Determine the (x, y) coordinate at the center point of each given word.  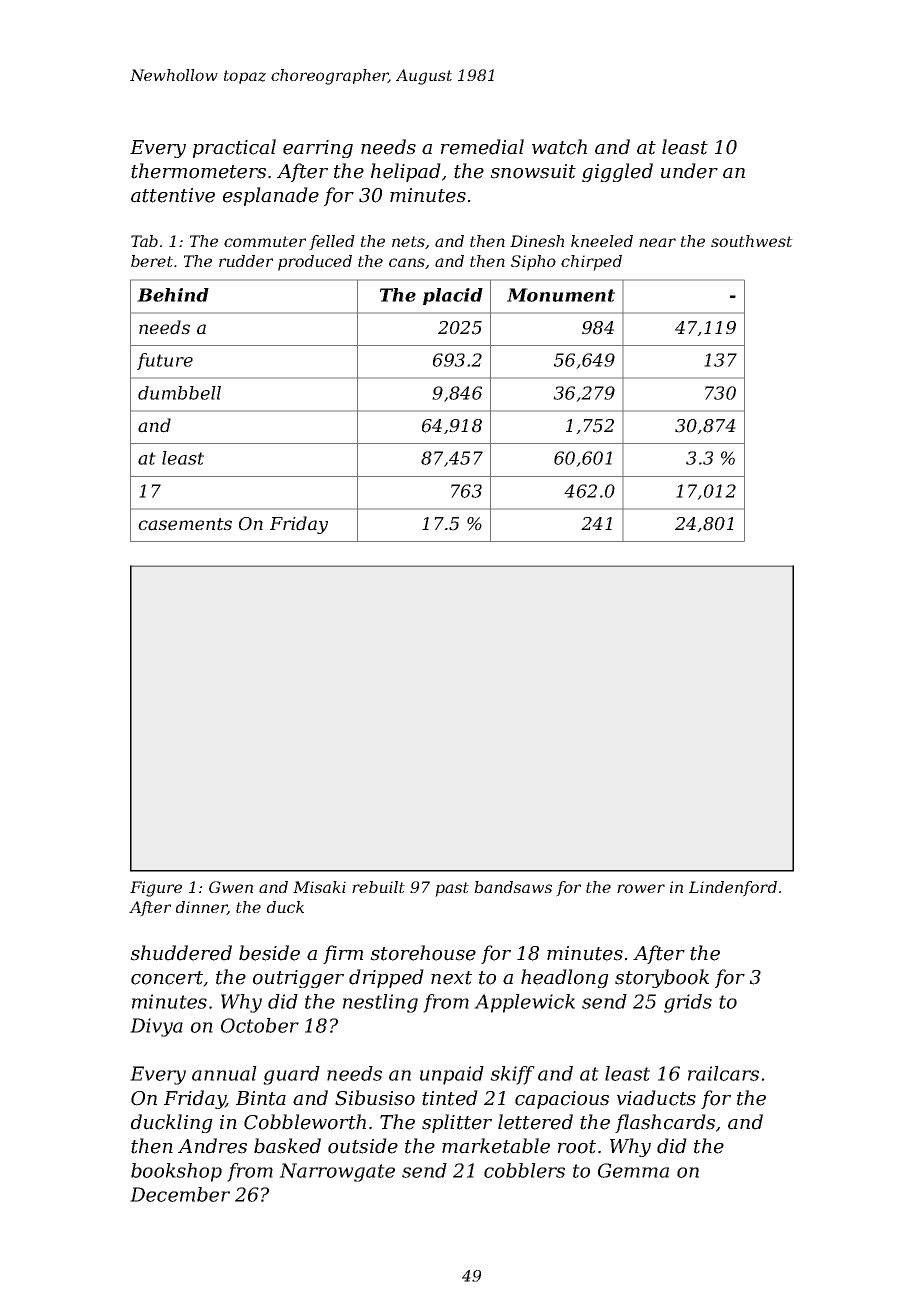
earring (318, 149)
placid (453, 296)
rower (641, 888)
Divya (156, 1027)
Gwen (231, 887)
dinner (201, 908)
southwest (752, 241)
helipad (406, 172)
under (689, 171)
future (165, 361)
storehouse (423, 953)
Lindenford (733, 889)
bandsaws (513, 887)
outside (363, 1146)
